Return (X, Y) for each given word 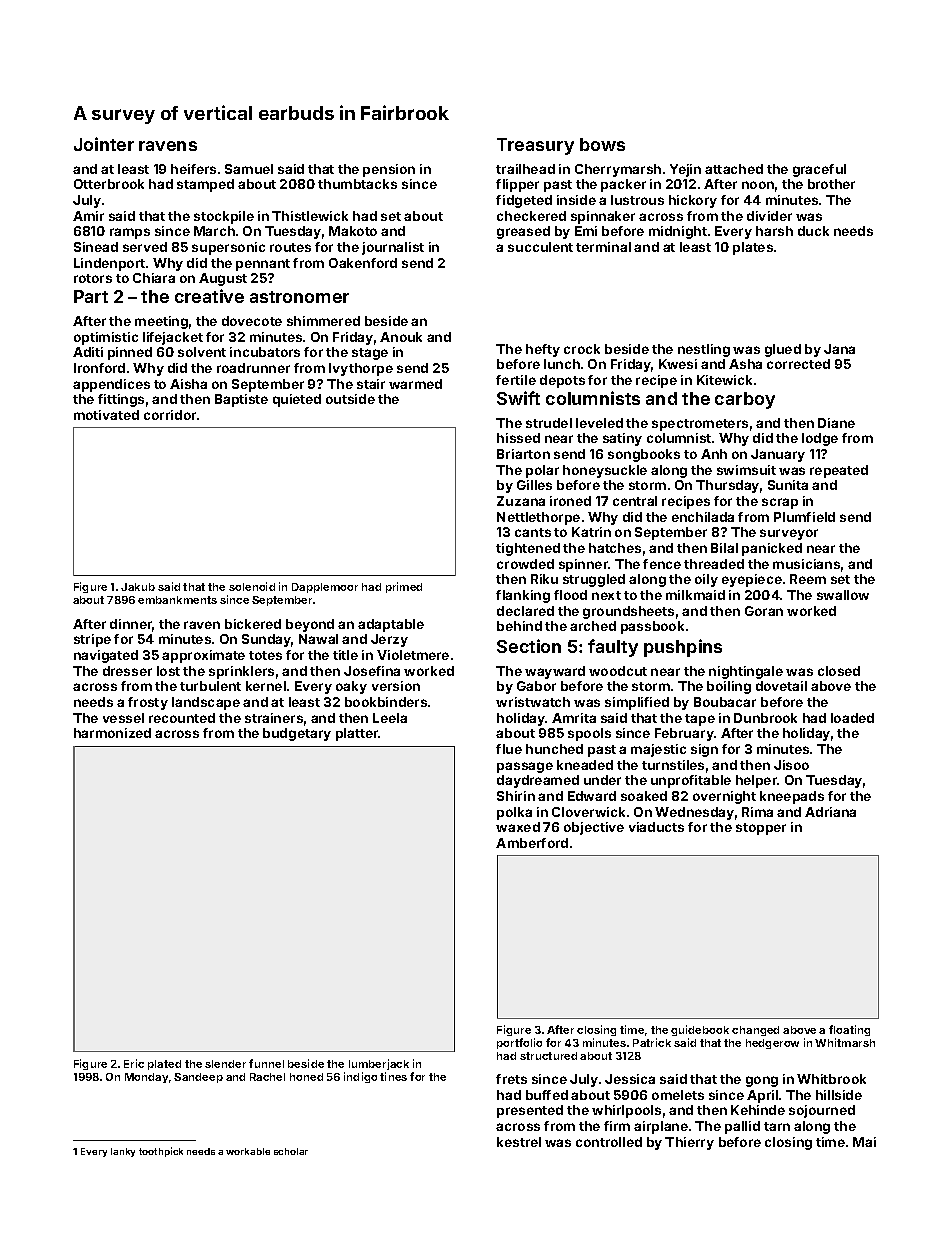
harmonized (112, 733)
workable (248, 1151)
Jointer (104, 144)
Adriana (830, 812)
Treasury (535, 146)
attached (734, 169)
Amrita (574, 718)
